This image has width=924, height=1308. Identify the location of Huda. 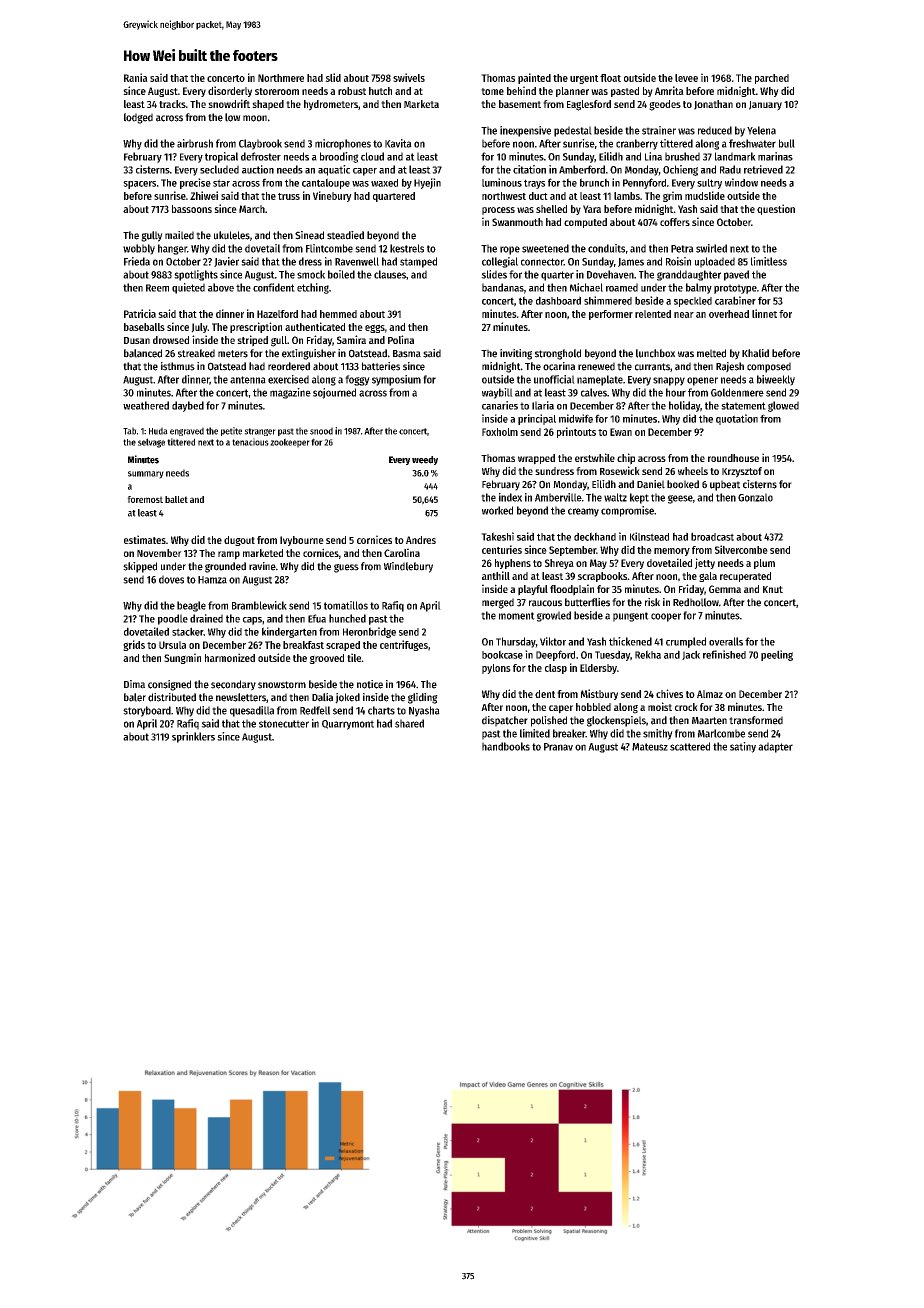
(158, 431).
